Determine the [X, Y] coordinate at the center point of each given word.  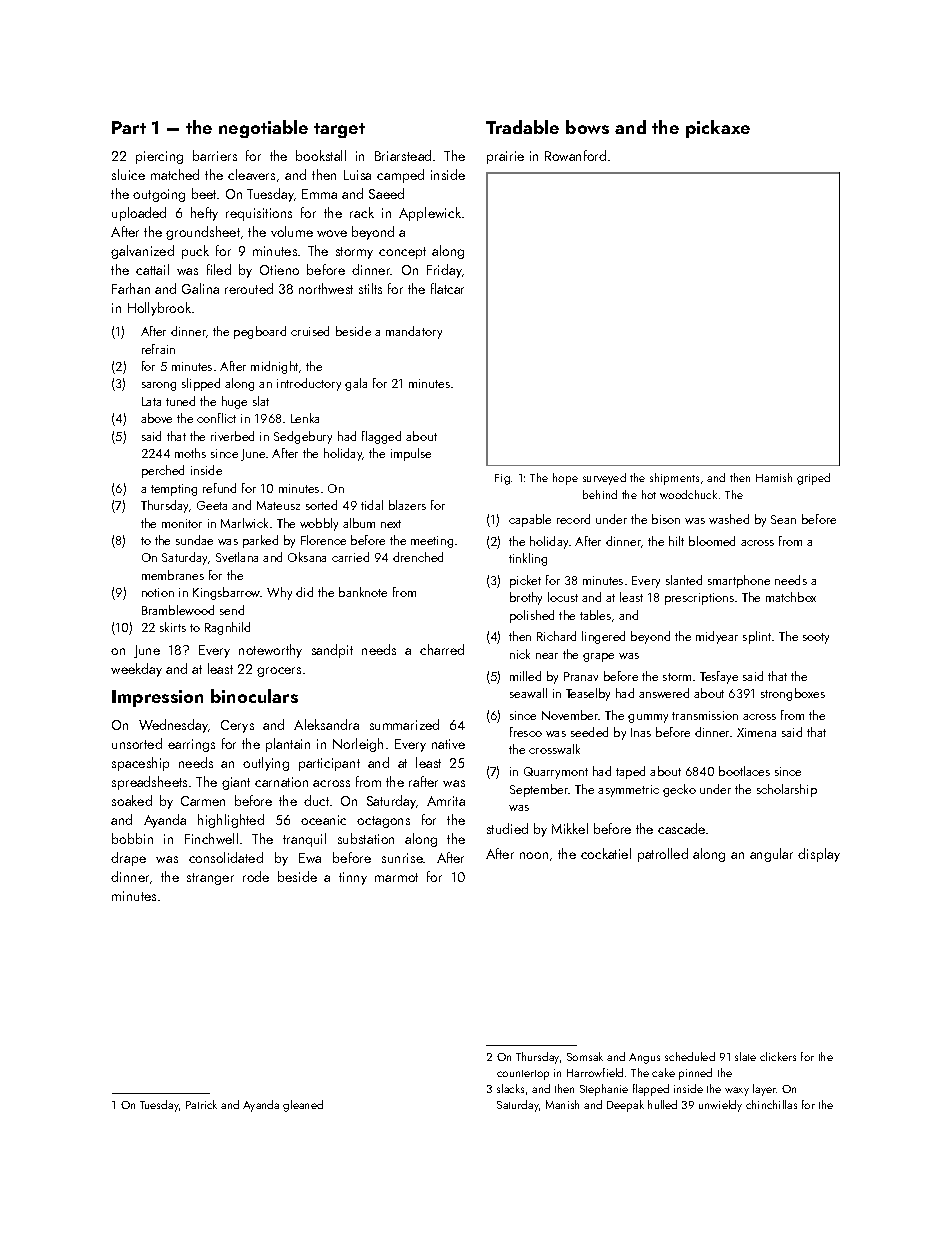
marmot [396, 877]
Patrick [201, 1104]
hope [565, 479]
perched [163, 471]
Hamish [774, 477]
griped [813, 479]
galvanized [142, 252]
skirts [173, 627]
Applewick [430, 214]
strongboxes [793, 694]
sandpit [332, 651]
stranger [210, 879]
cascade [681, 828]
